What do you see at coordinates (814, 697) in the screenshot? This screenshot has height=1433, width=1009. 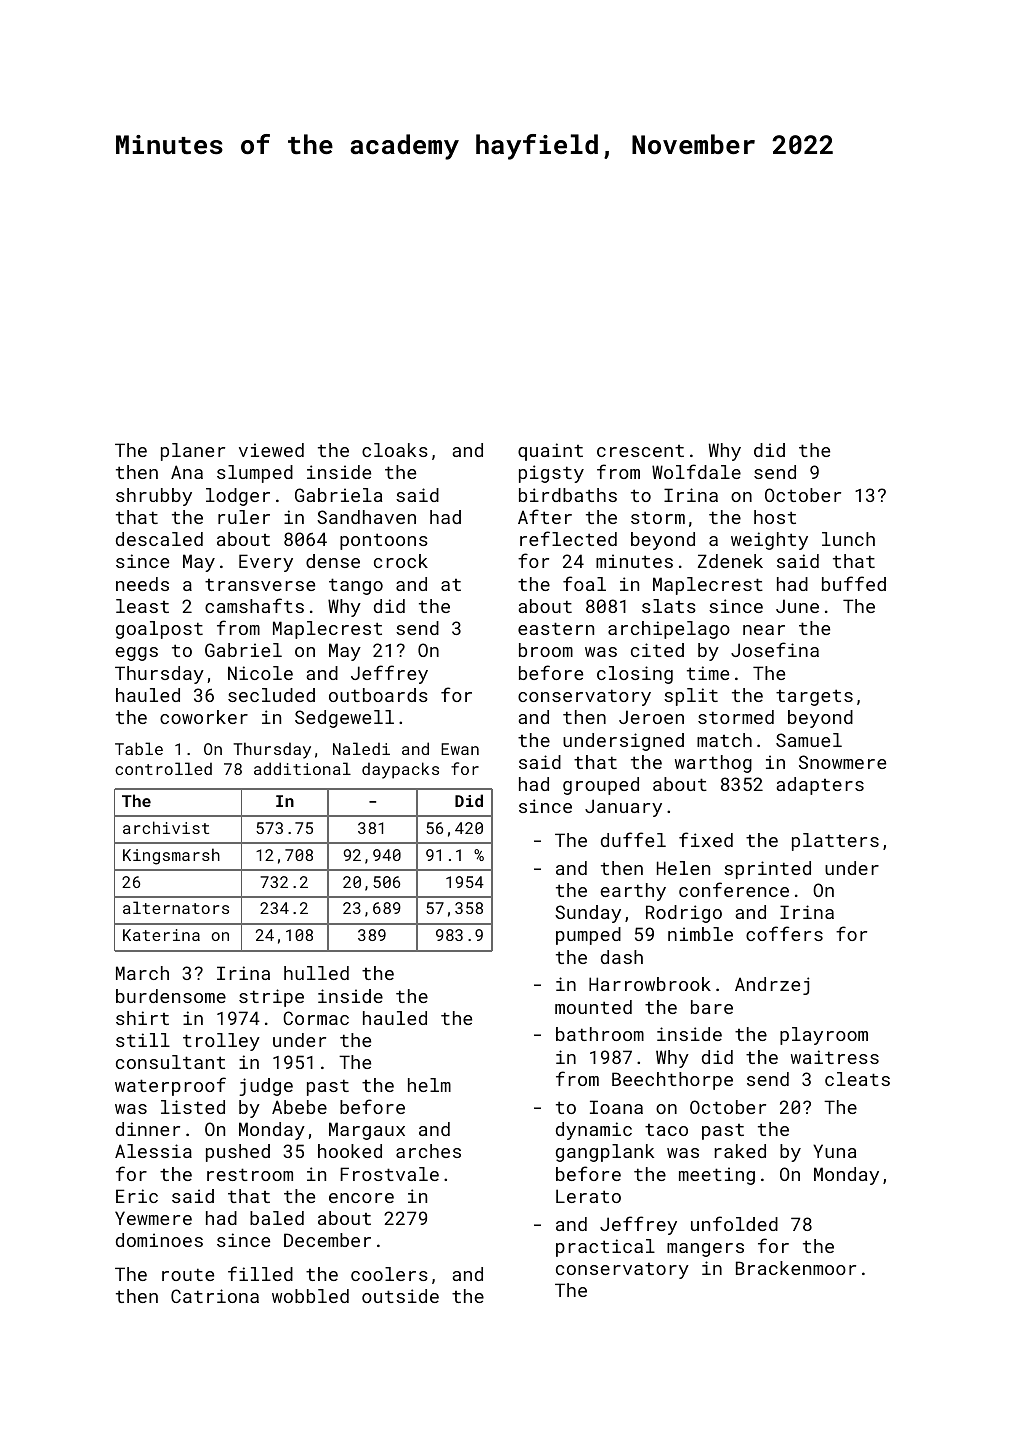 I see `targets` at bounding box center [814, 697].
